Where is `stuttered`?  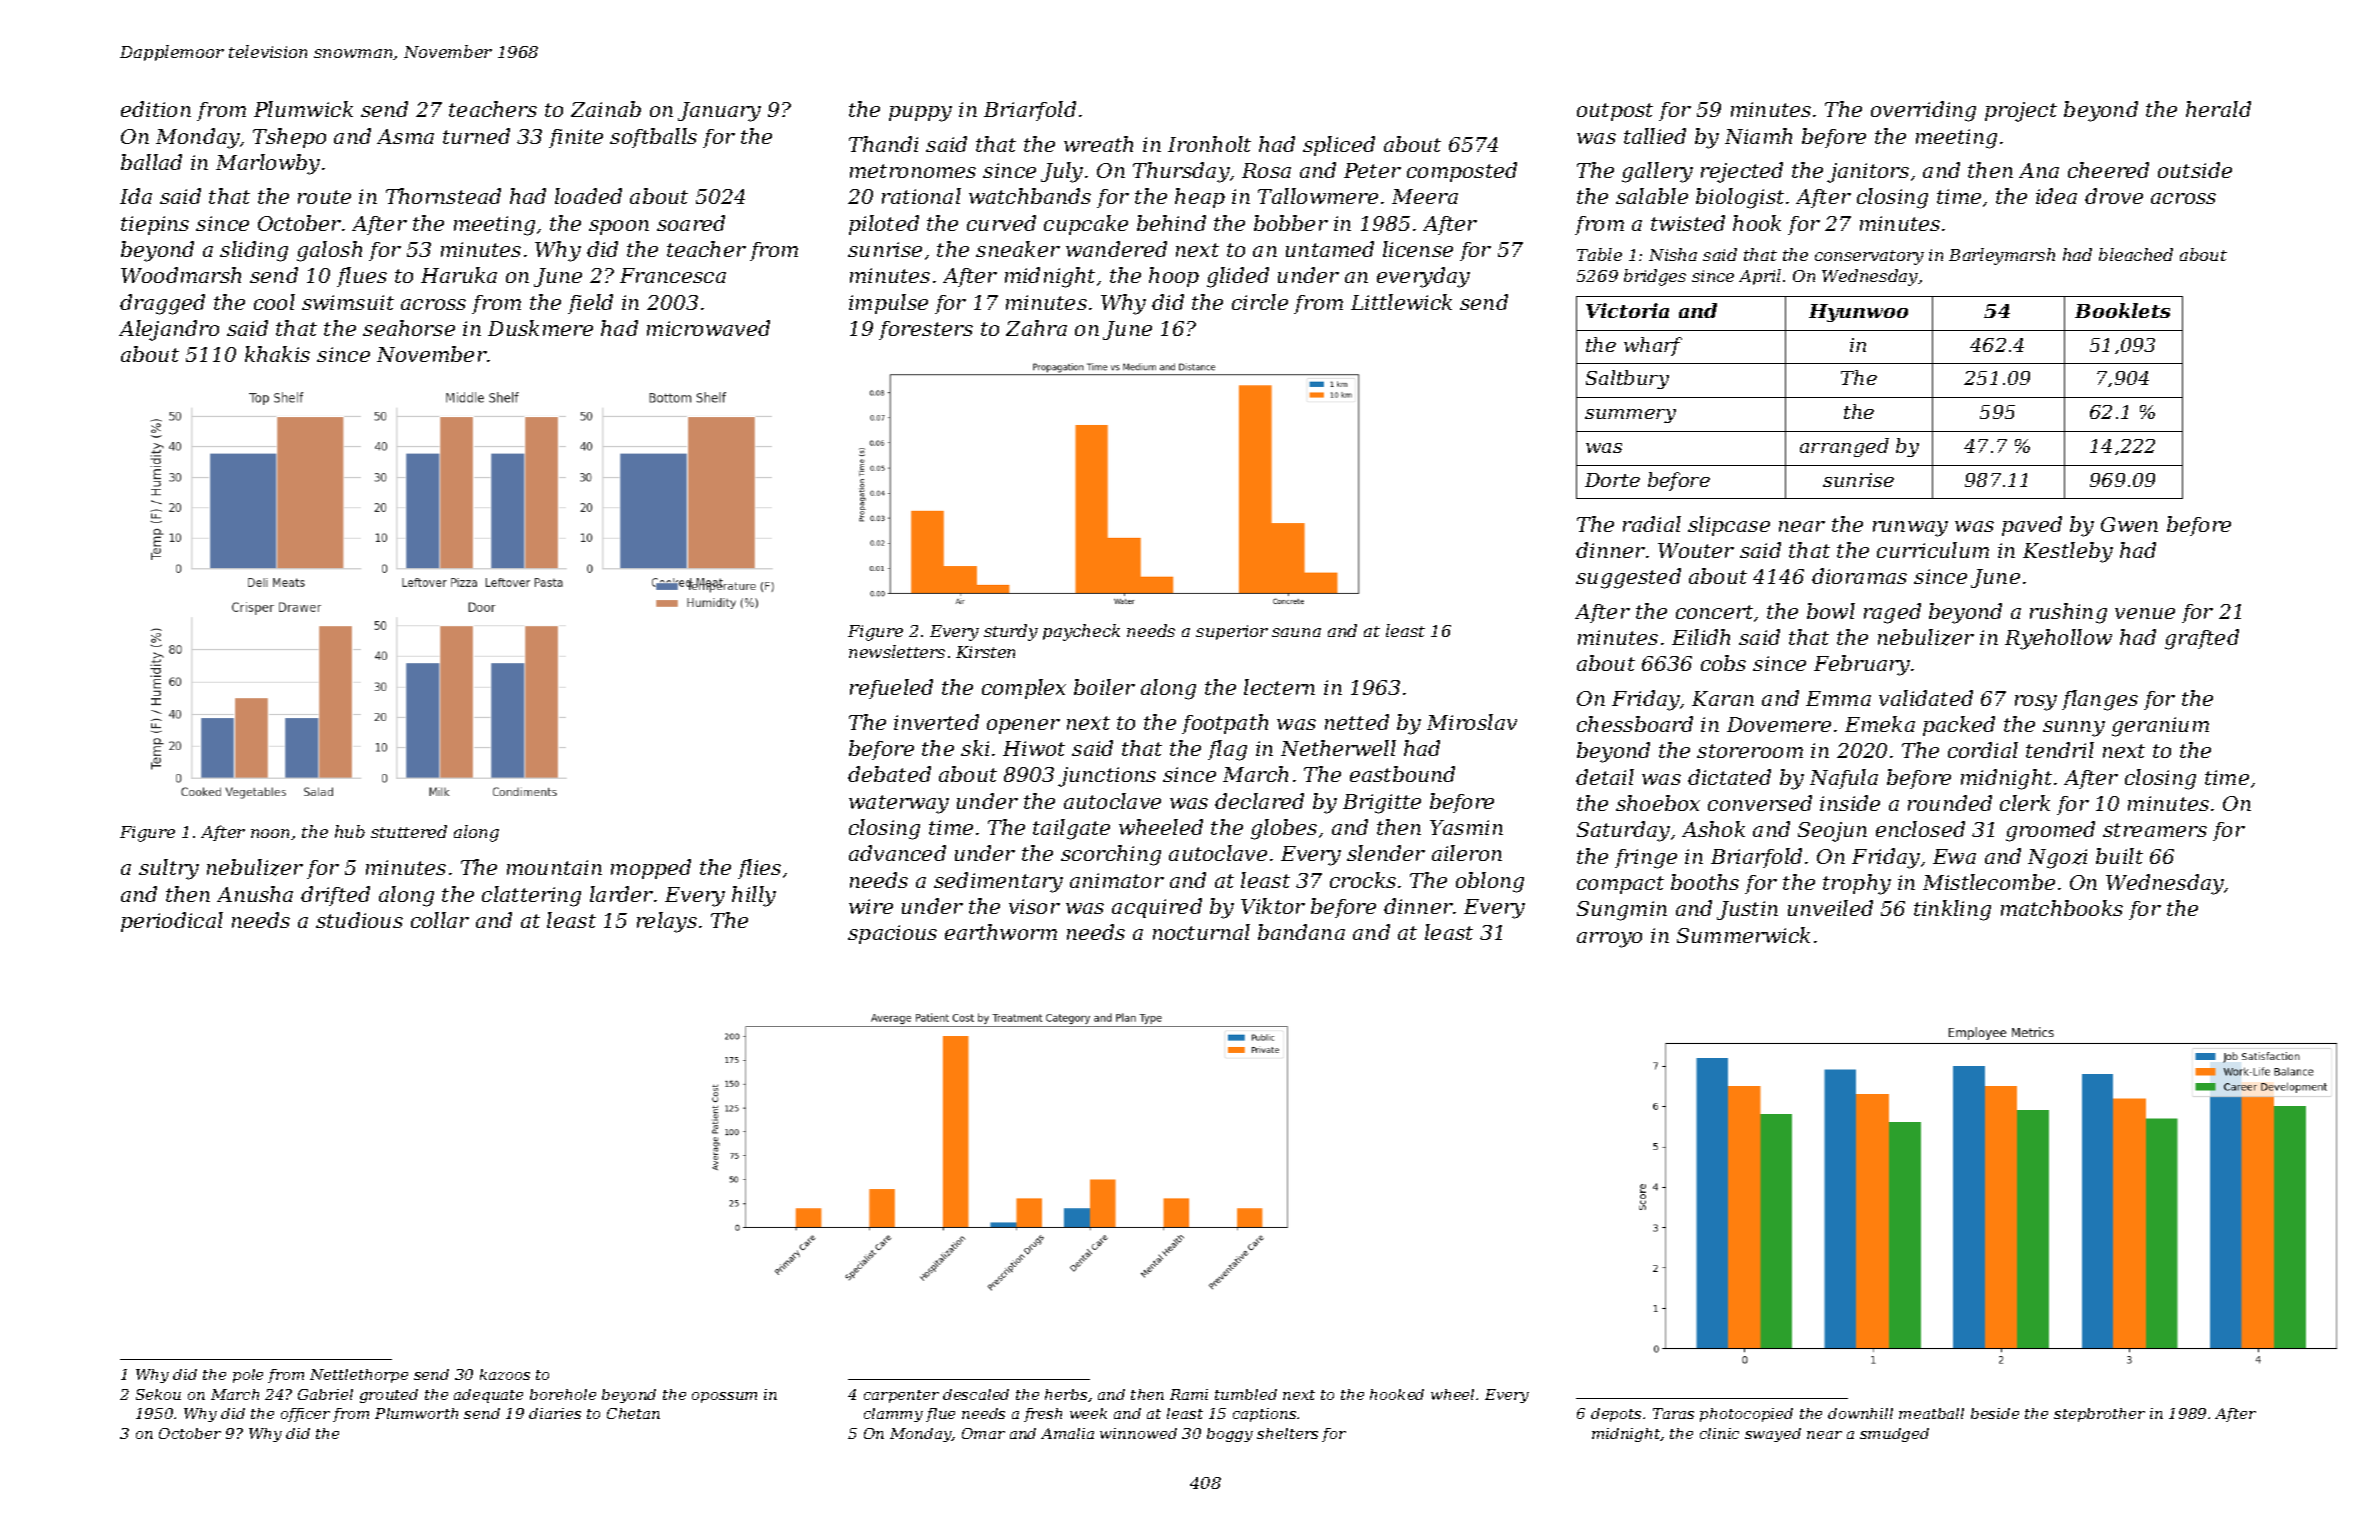 stuttered is located at coordinates (409, 831).
